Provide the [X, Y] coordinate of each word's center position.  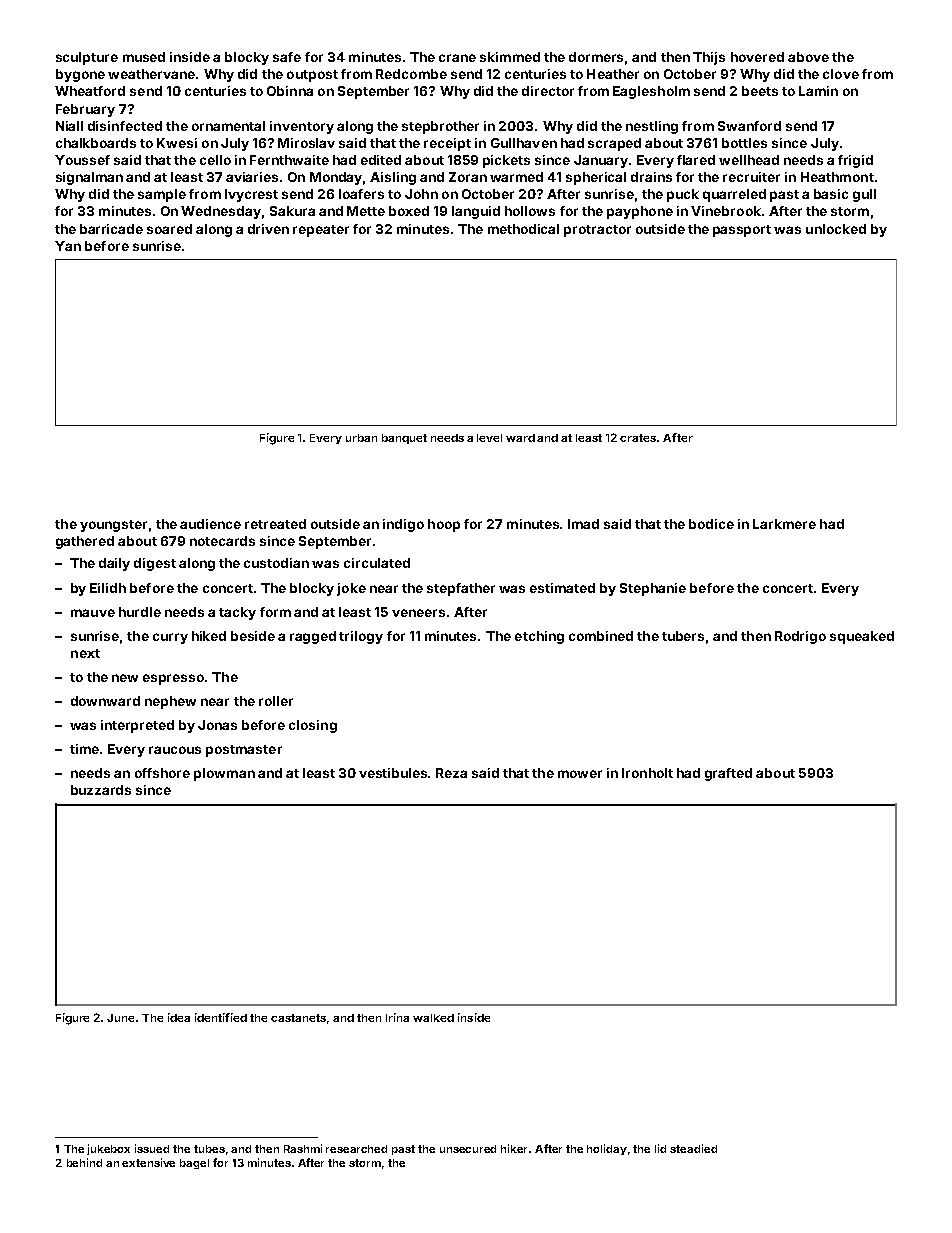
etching [539, 637]
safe [287, 57]
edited [381, 160]
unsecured [468, 1149]
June [120, 1018]
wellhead [749, 160]
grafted [728, 774]
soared [169, 229]
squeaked [862, 637]
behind [84, 1162]
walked [433, 1018]
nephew [170, 702]
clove [841, 74]
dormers [596, 57]
